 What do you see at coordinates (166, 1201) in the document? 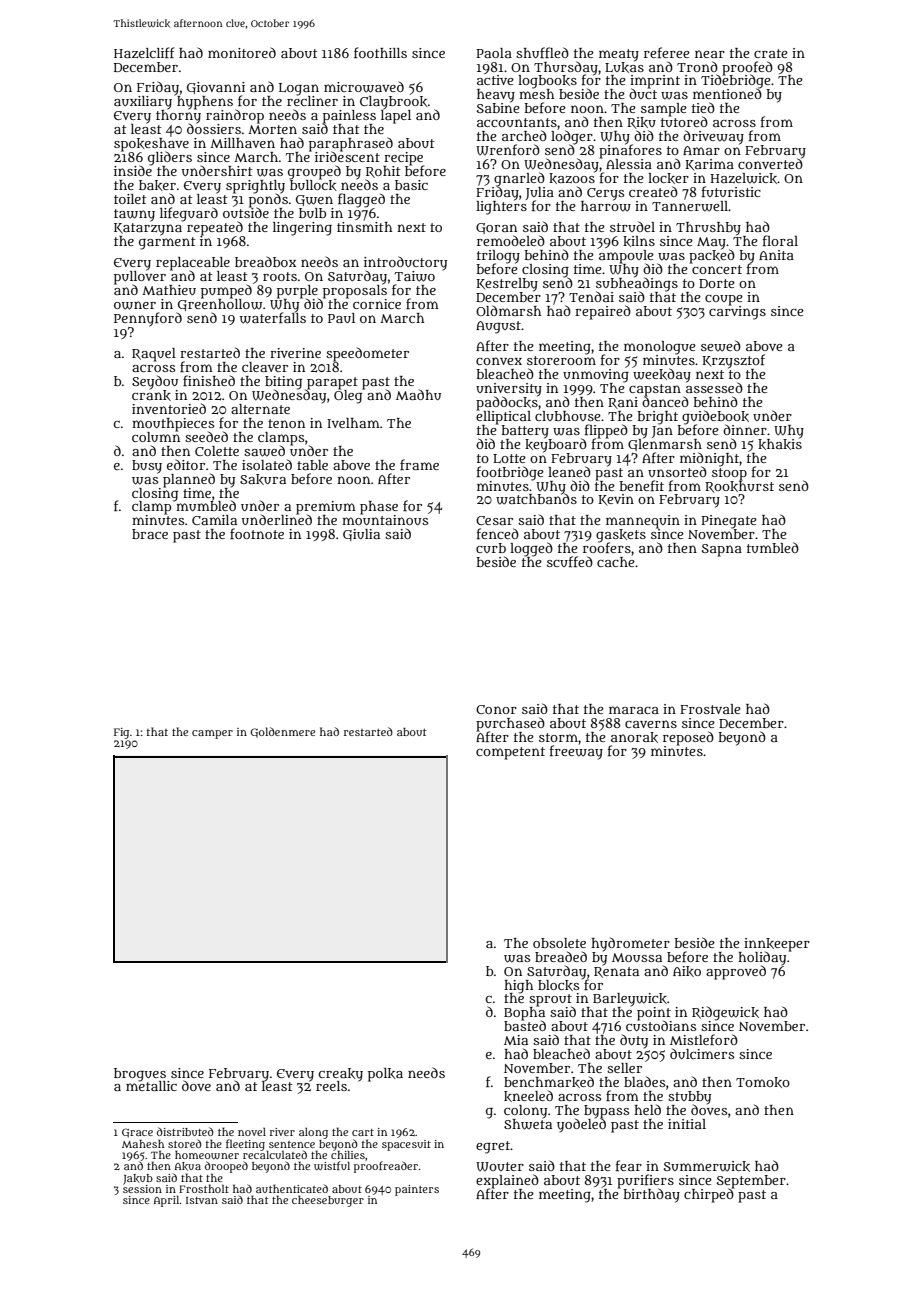
I see `April` at bounding box center [166, 1201].
